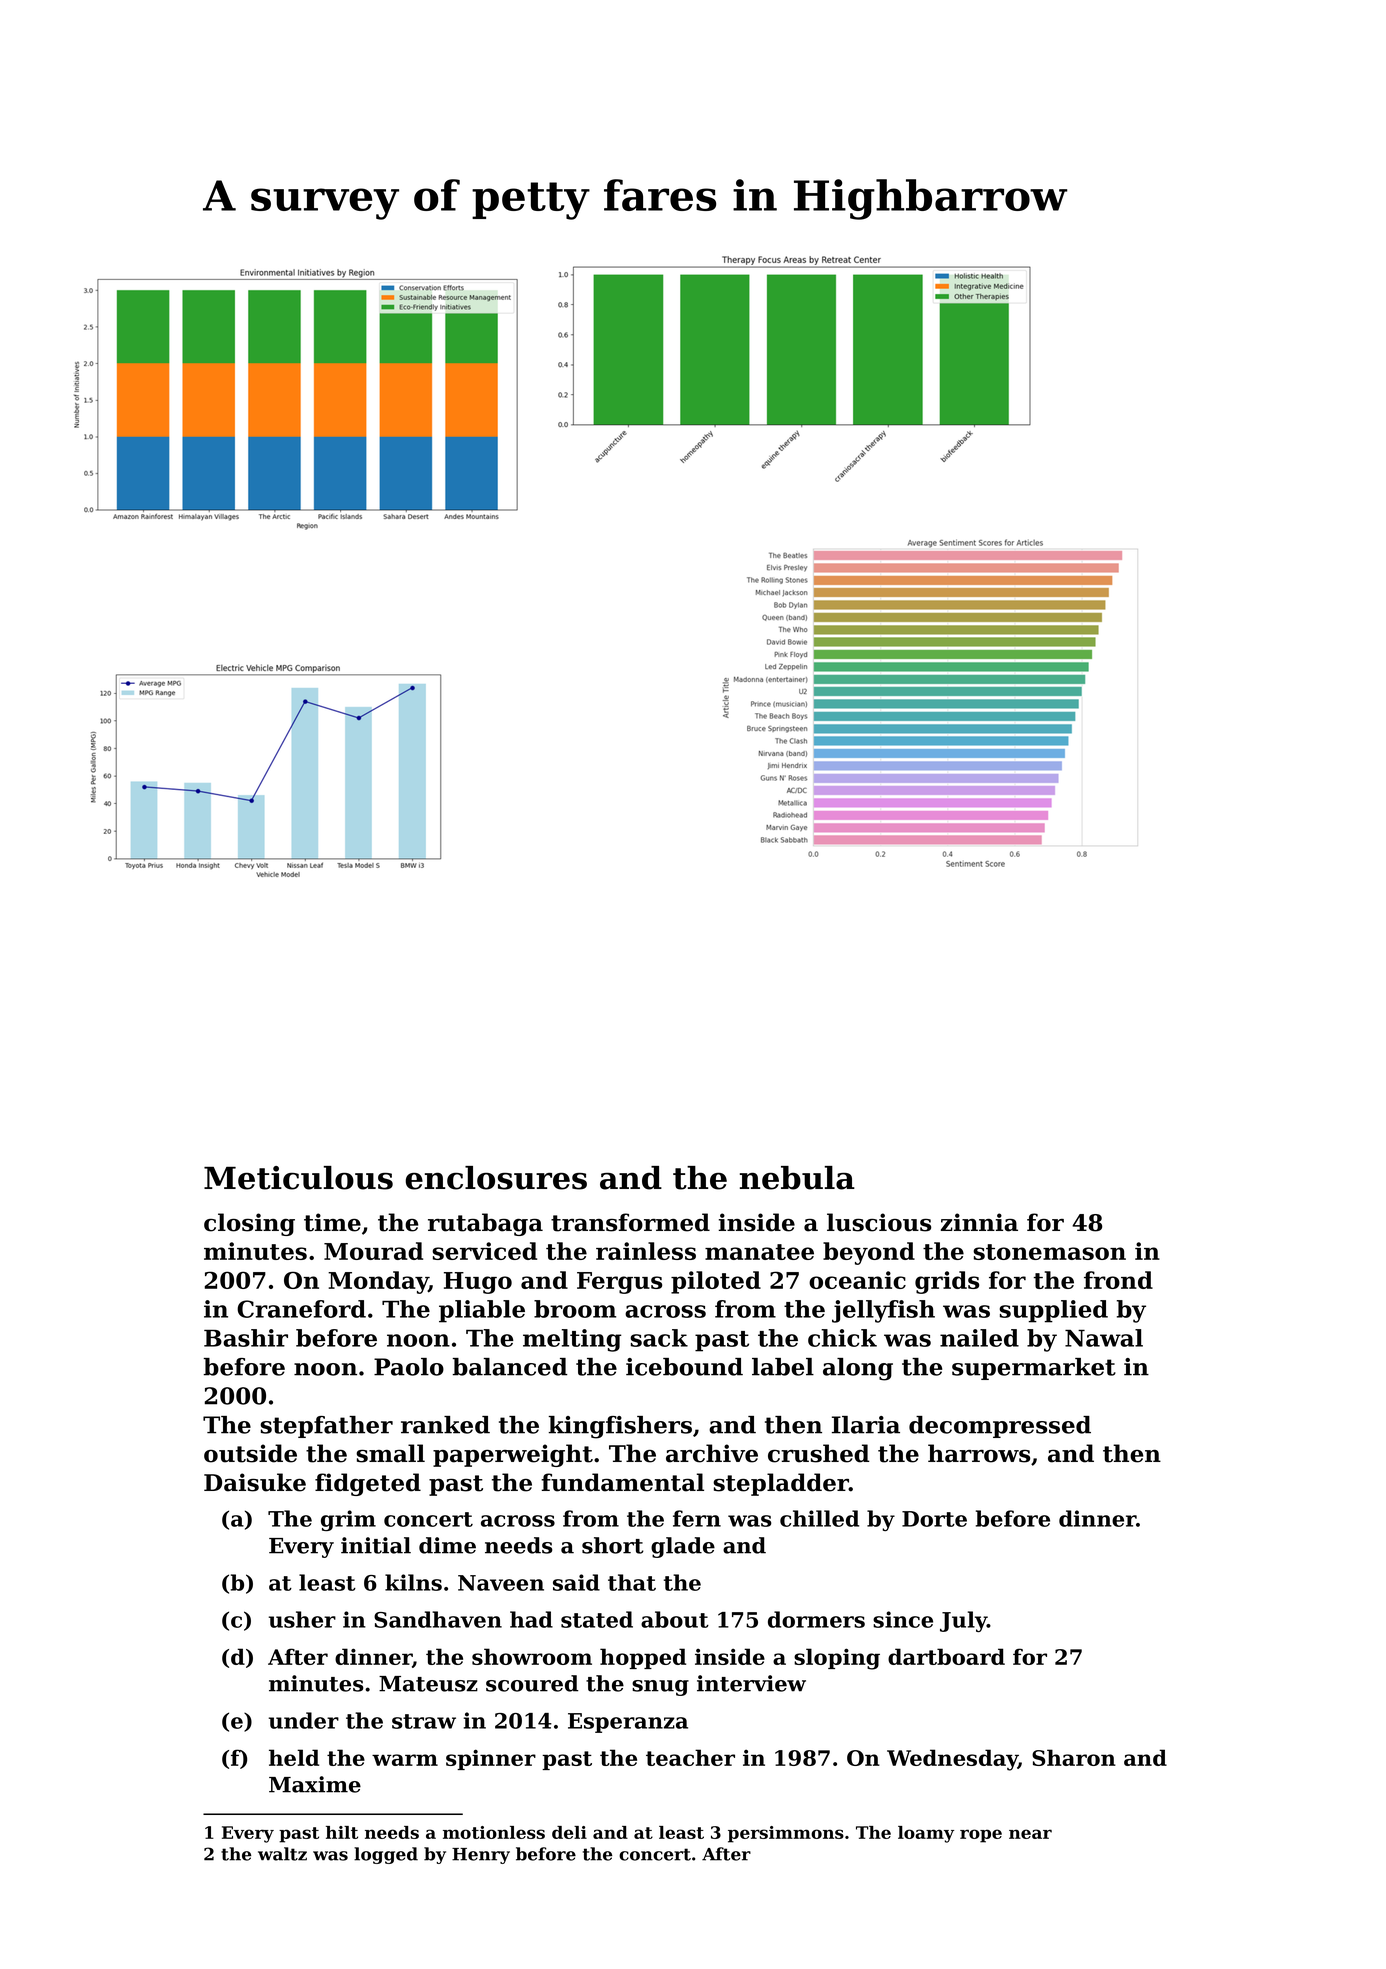 This image has width=1386, height=1969. Describe the element at coordinates (816, 1619) in the image. I see `dormers` at that location.
